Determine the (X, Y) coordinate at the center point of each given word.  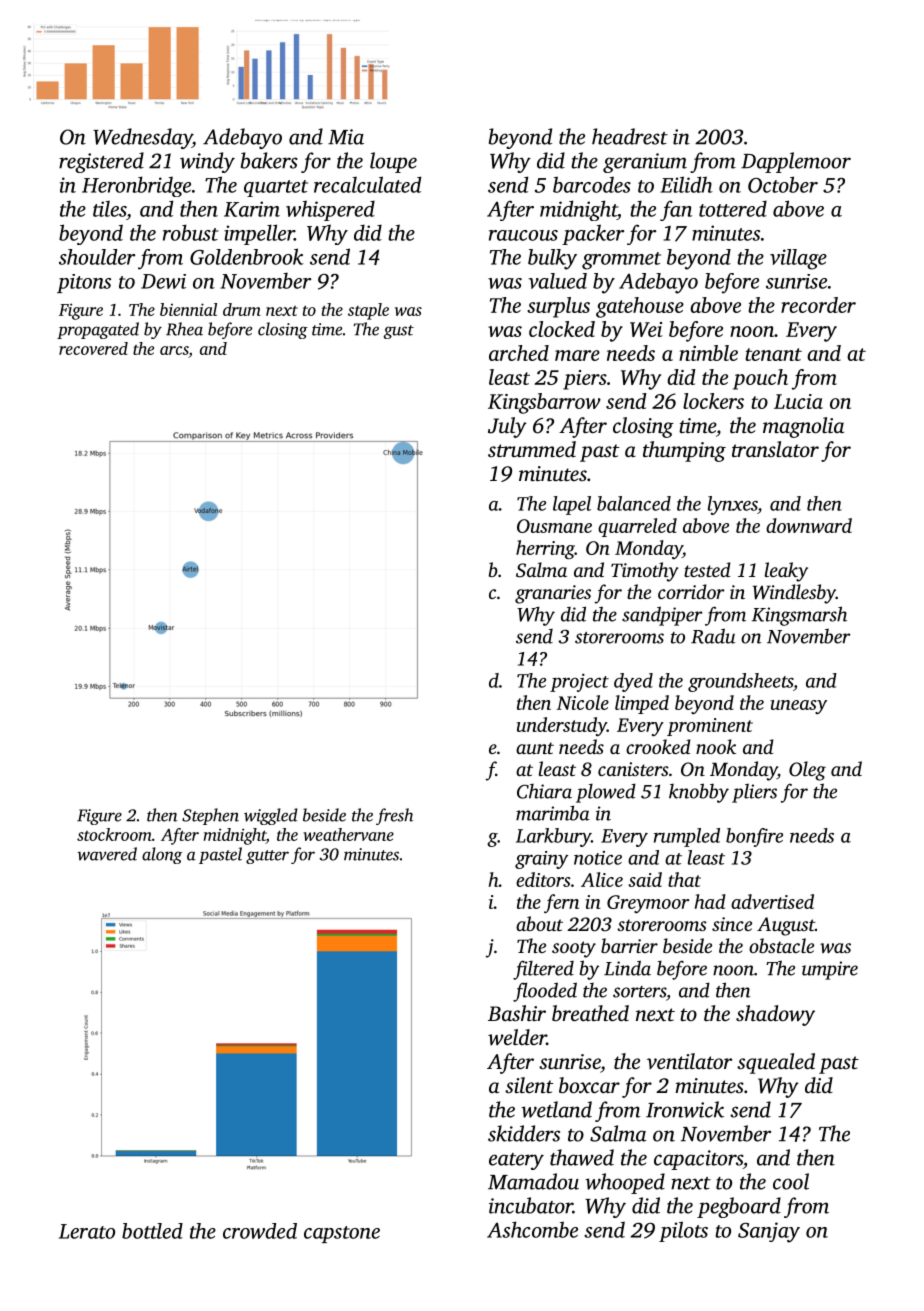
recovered (93, 348)
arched (519, 353)
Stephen (210, 816)
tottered (733, 208)
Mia (346, 137)
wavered (107, 854)
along (162, 855)
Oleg (807, 771)
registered (101, 162)
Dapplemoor (796, 162)
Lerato (87, 1231)
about (539, 923)
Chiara (544, 791)
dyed (633, 682)
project (579, 683)
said (645, 879)
